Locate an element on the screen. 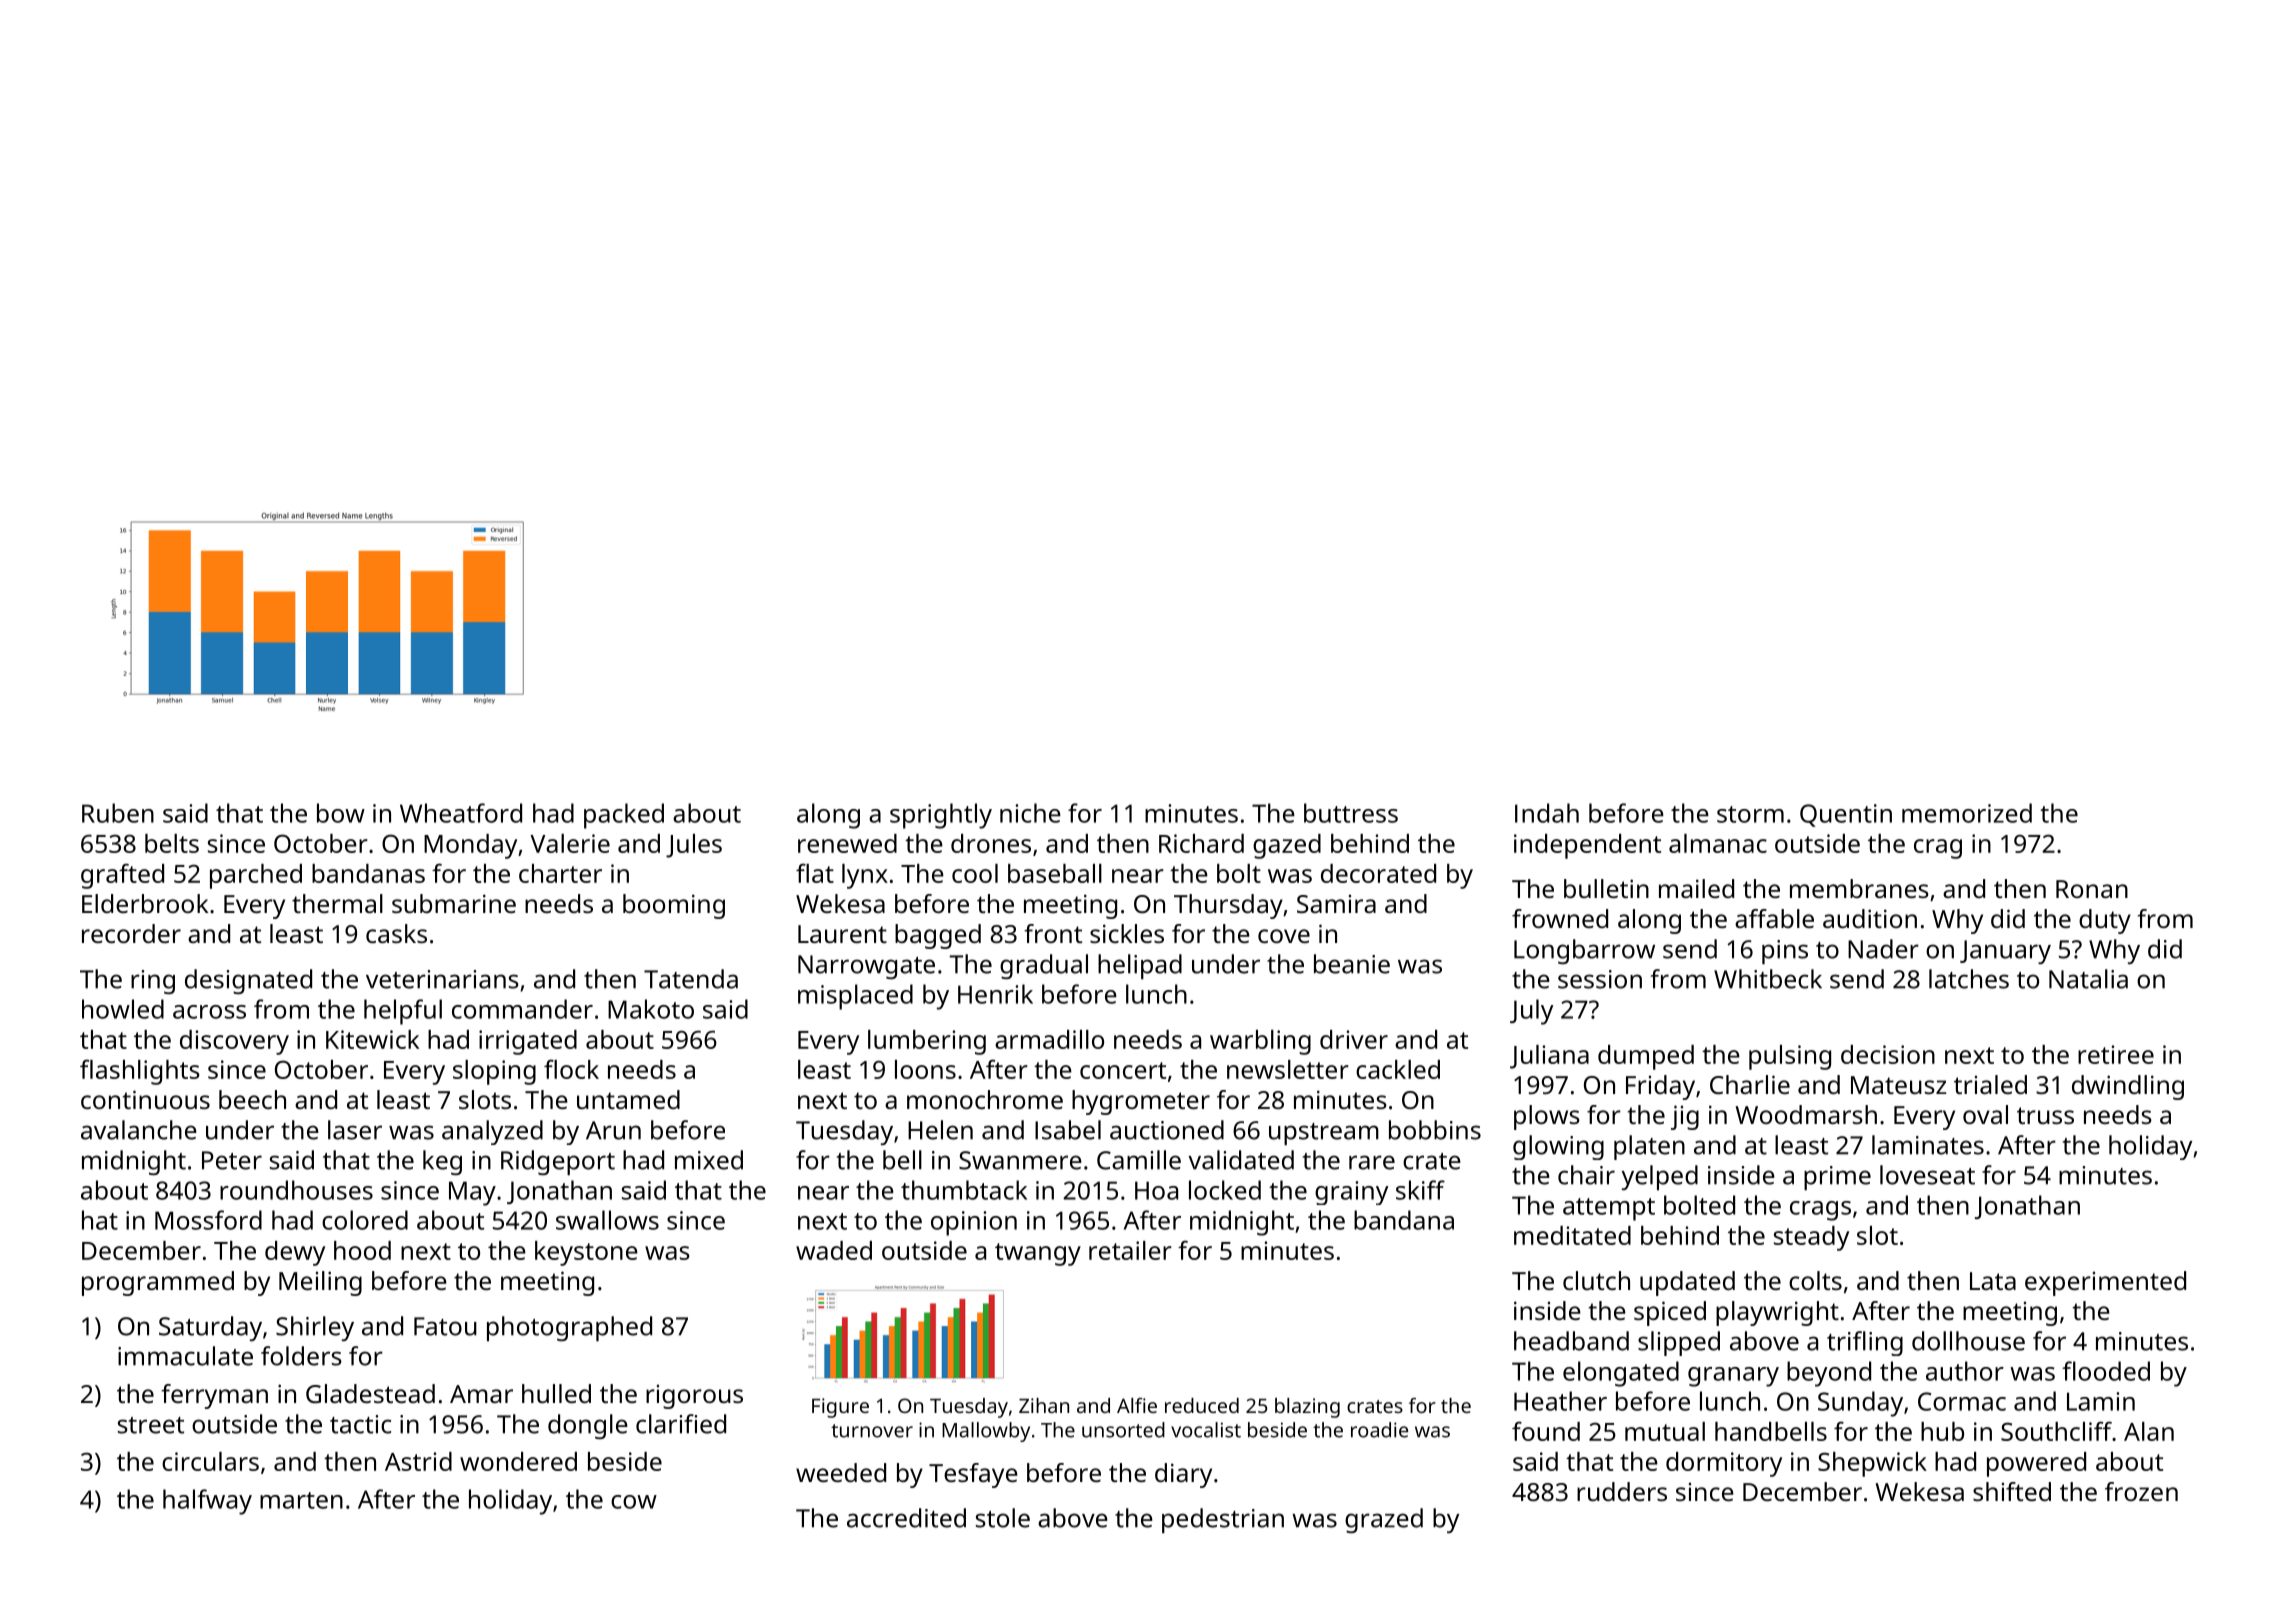 The image size is (2282, 1614). Swanmere is located at coordinates (1020, 1160).
